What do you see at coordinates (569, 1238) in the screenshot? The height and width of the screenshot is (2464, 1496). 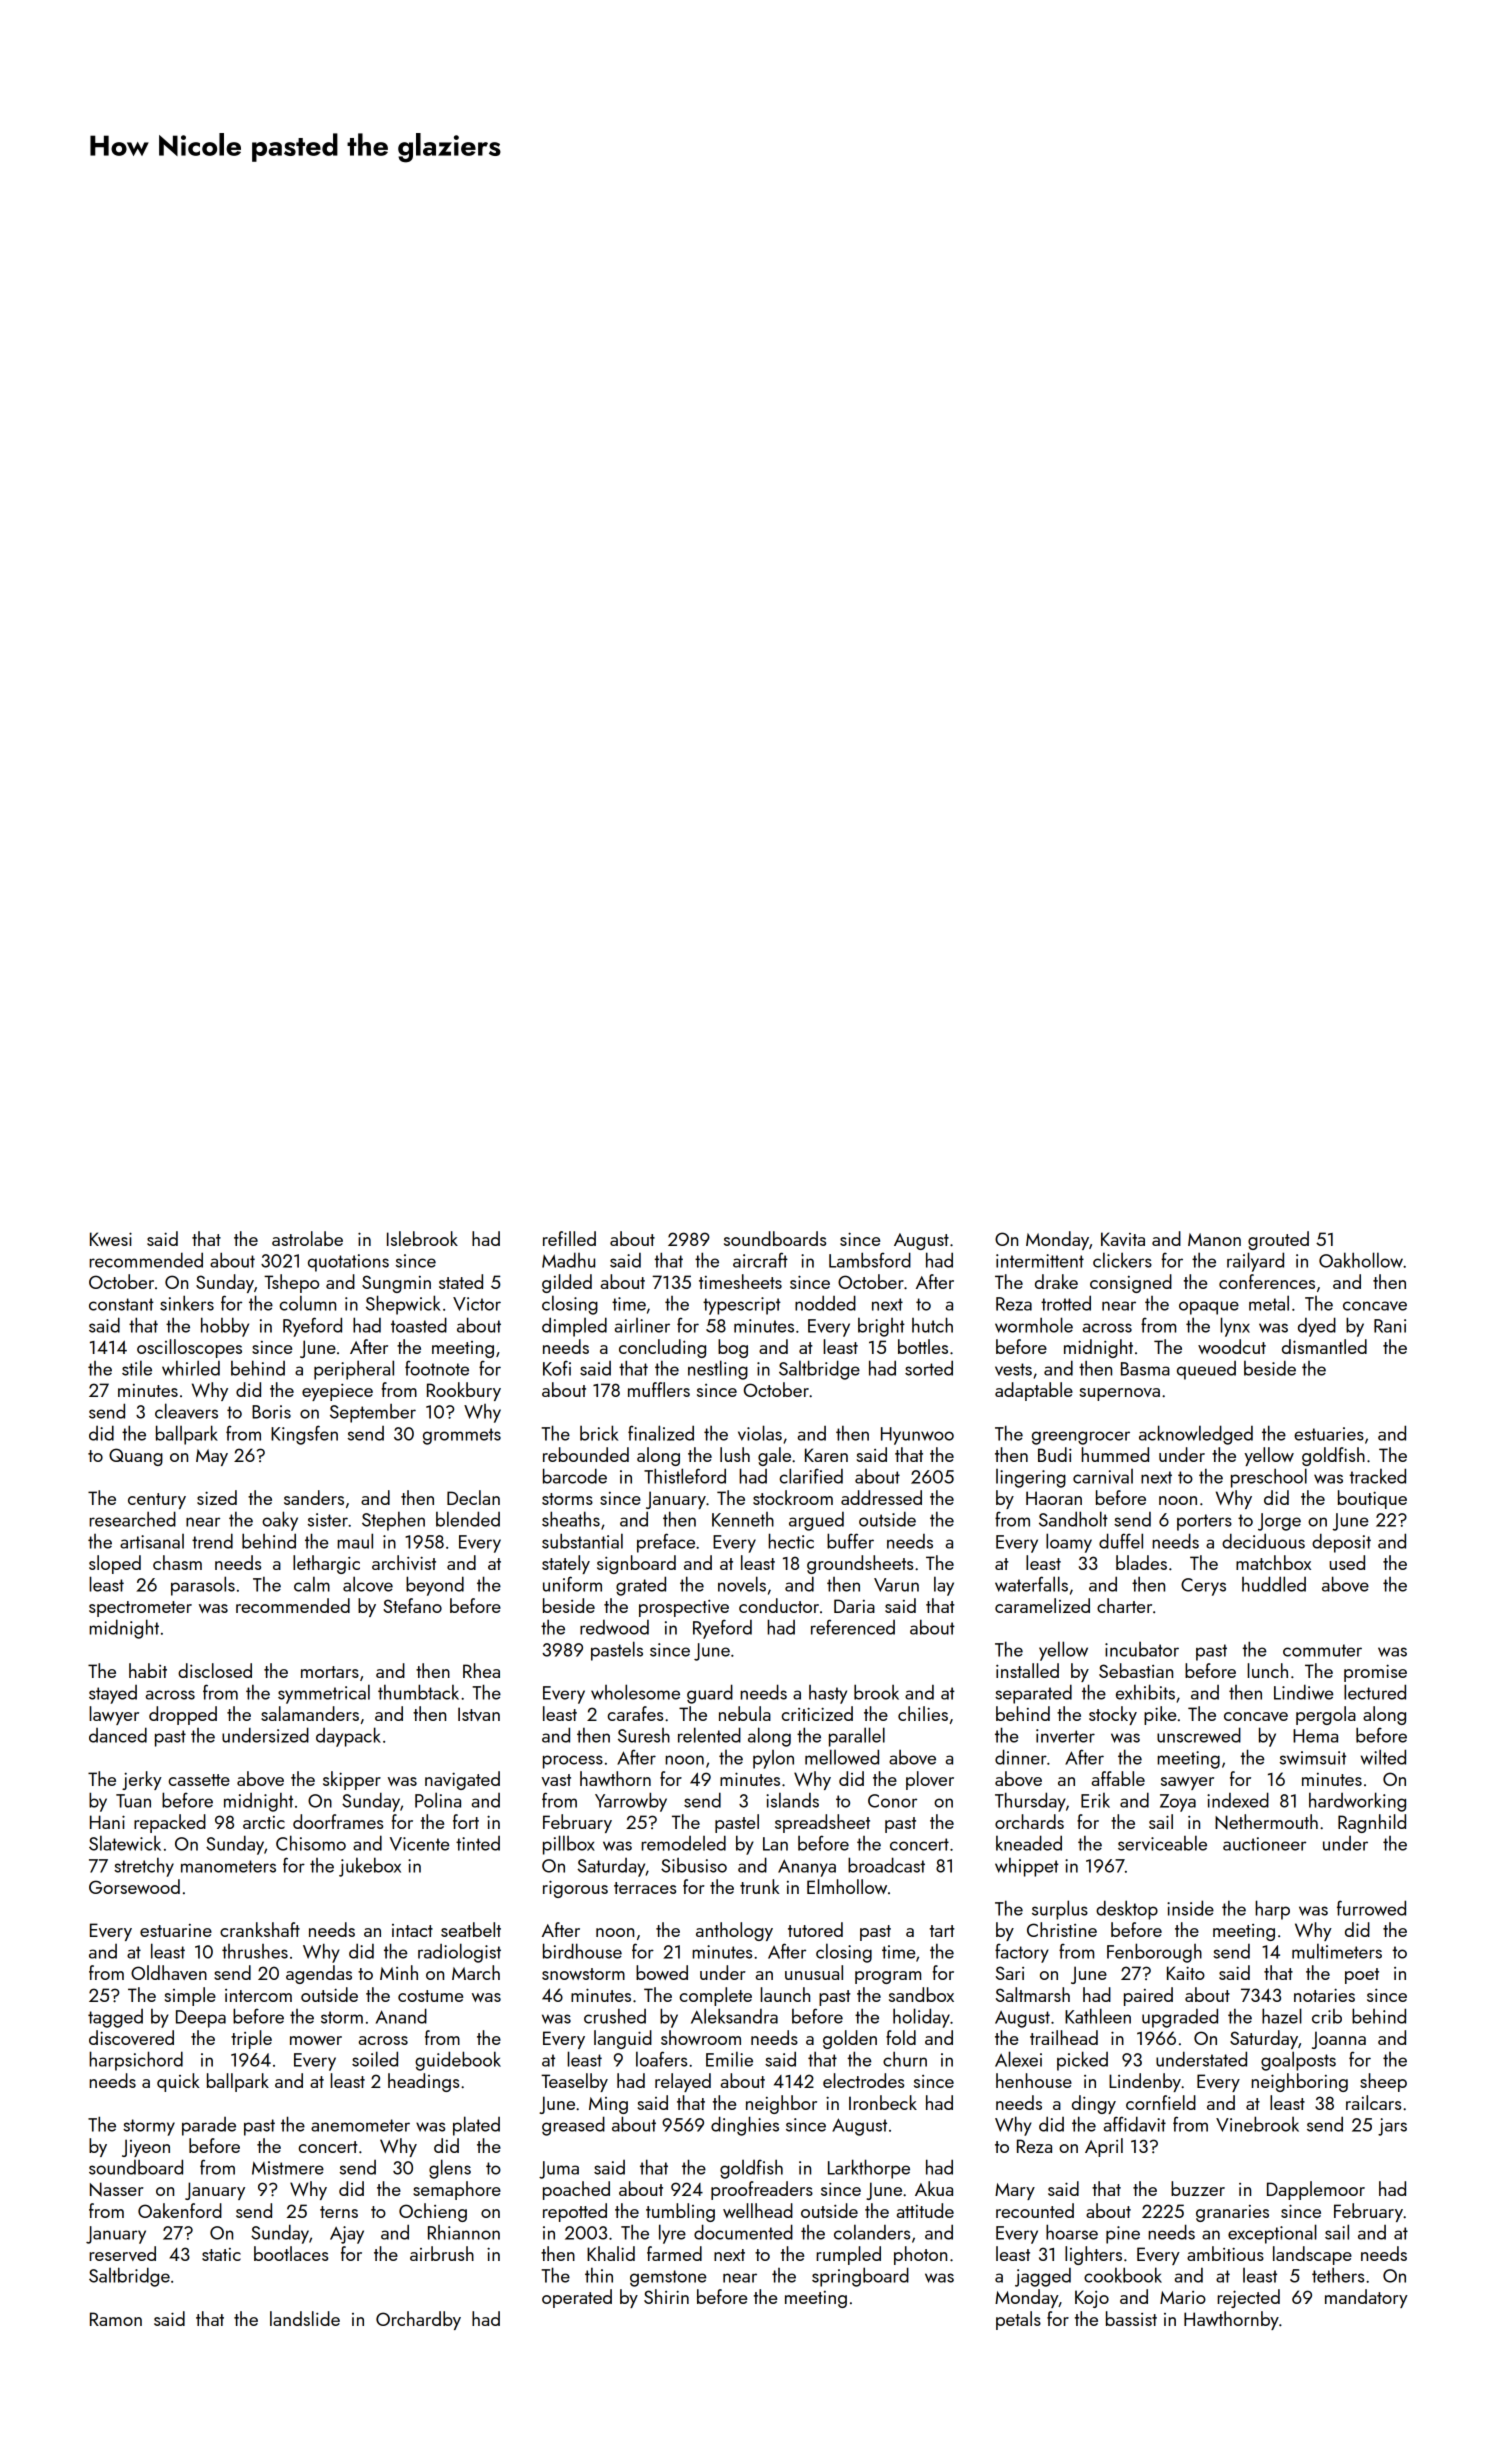 I see `refilled` at bounding box center [569, 1238].
